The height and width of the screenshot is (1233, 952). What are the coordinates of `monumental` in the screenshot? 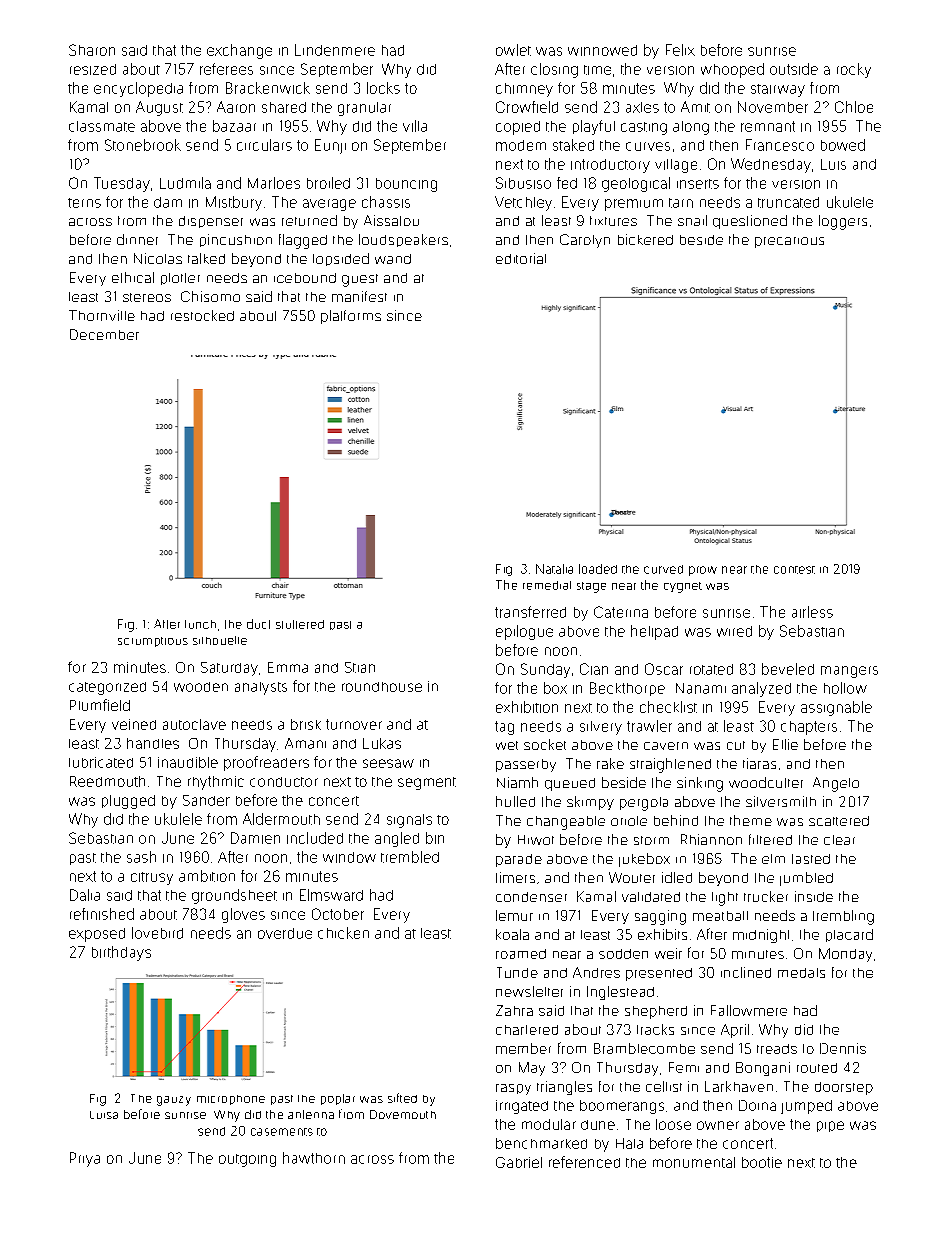 It's located at (694, 1162).
